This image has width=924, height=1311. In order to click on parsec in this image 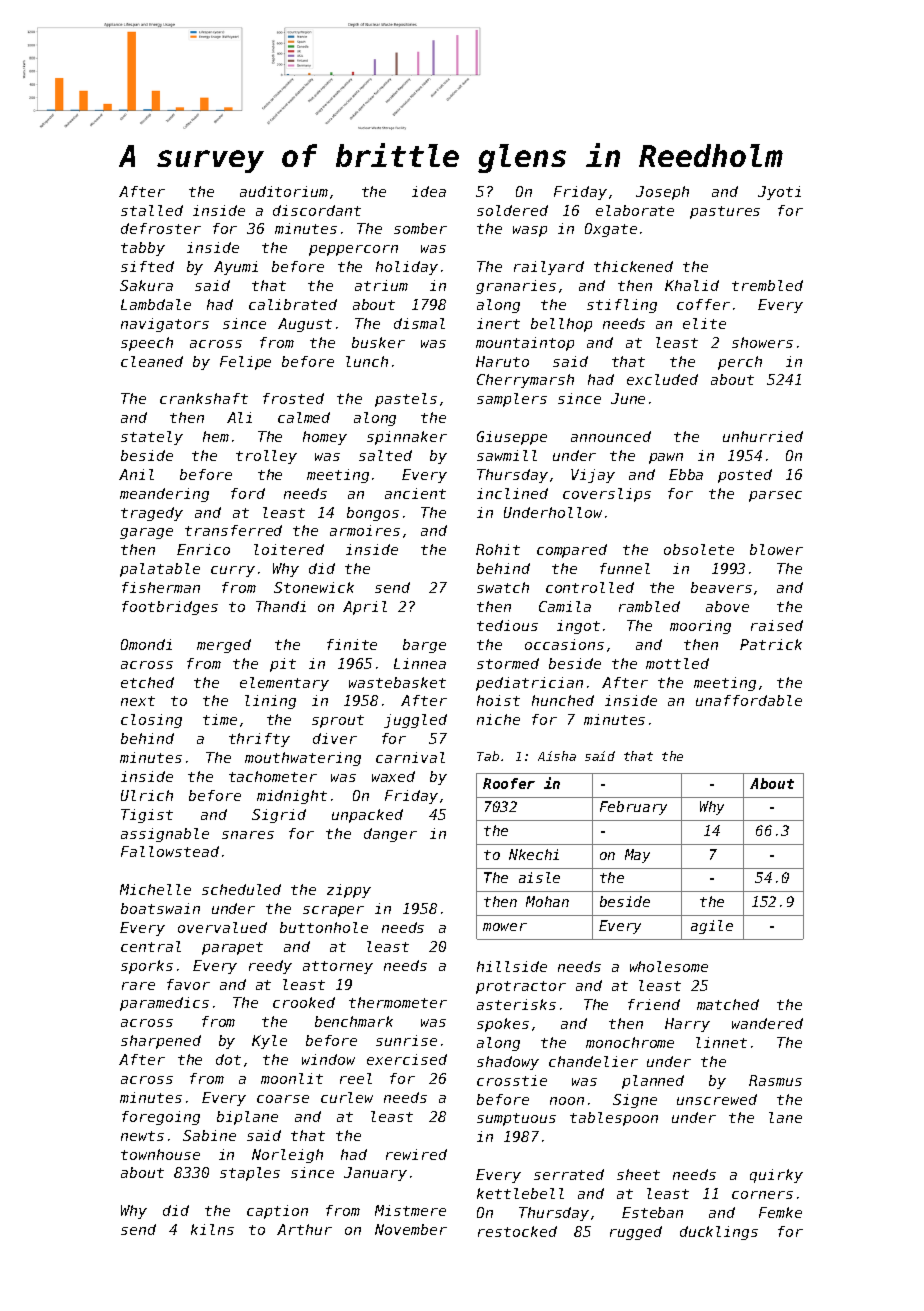, I will do `click(775, 496)`.
